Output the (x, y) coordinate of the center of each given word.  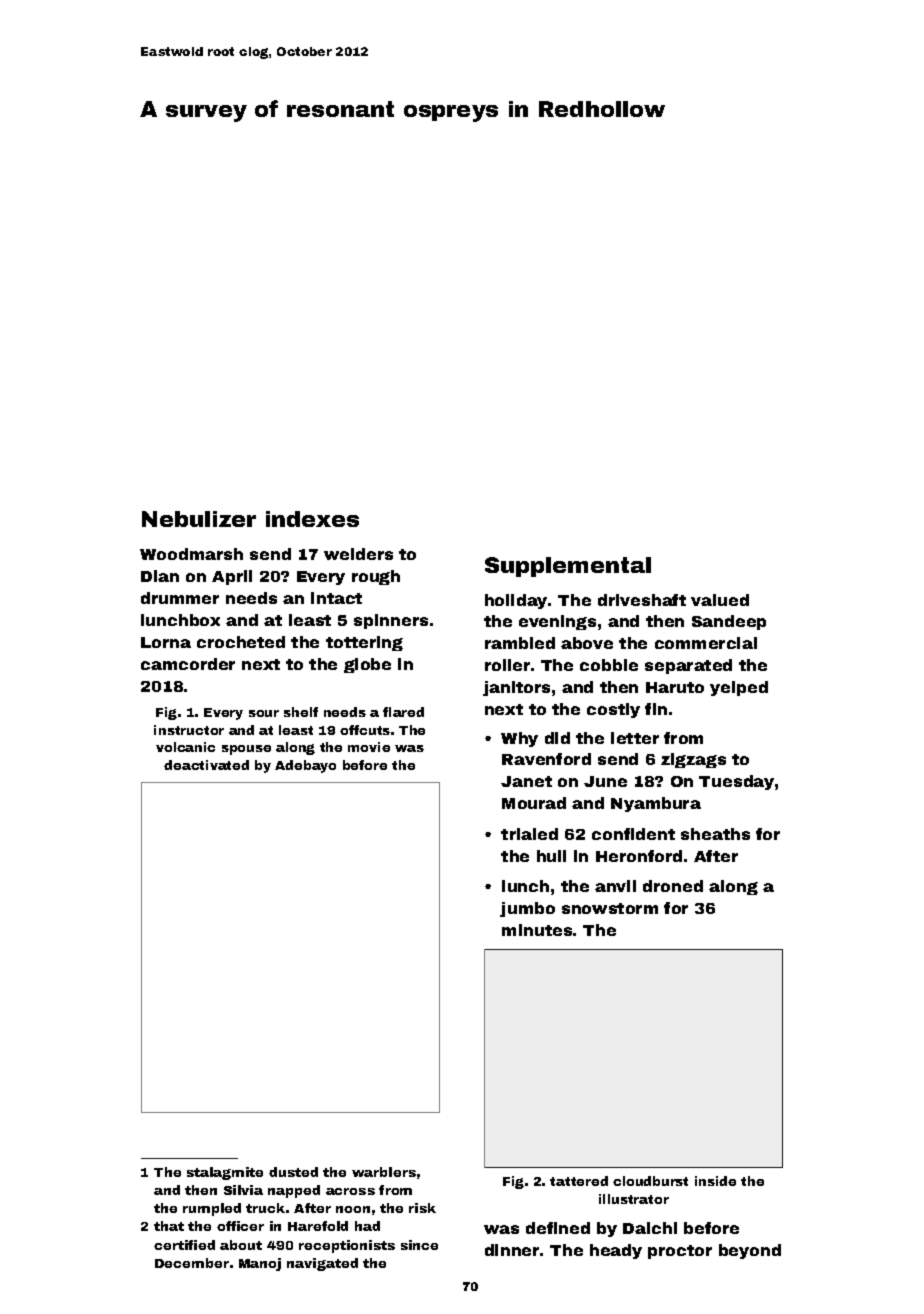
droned (673, 886)
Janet (526, 781)
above (587, 643)
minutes (537, 930)
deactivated (206, 765)
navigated (322, 1264)
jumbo (527, 909)
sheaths (715, 834)
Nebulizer (199, 519)
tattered (579, 1181)
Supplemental (568, 567)
